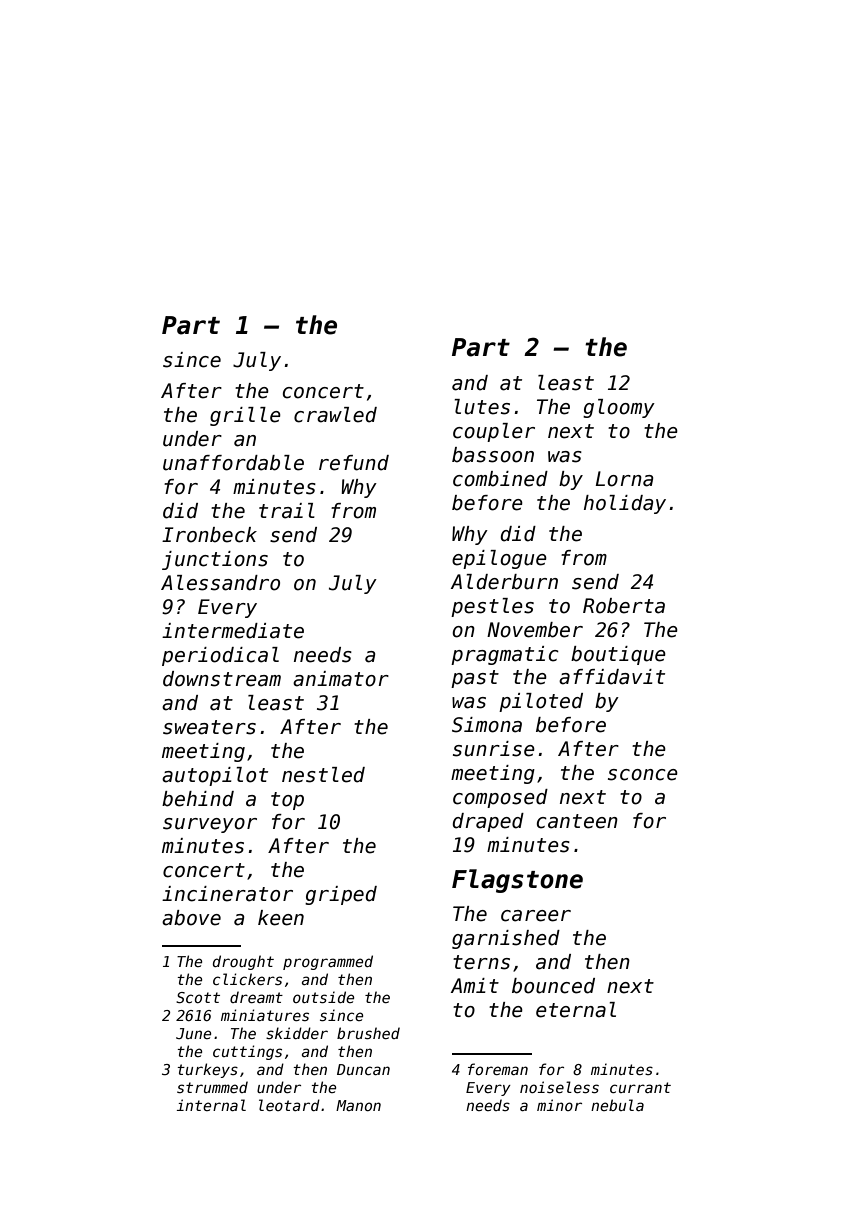 This screenshot has height=1209, width=852. What do you see at coordinates (210, 825) in the screenshot?
I see `surveyor` at bounding box center [210, 825].
